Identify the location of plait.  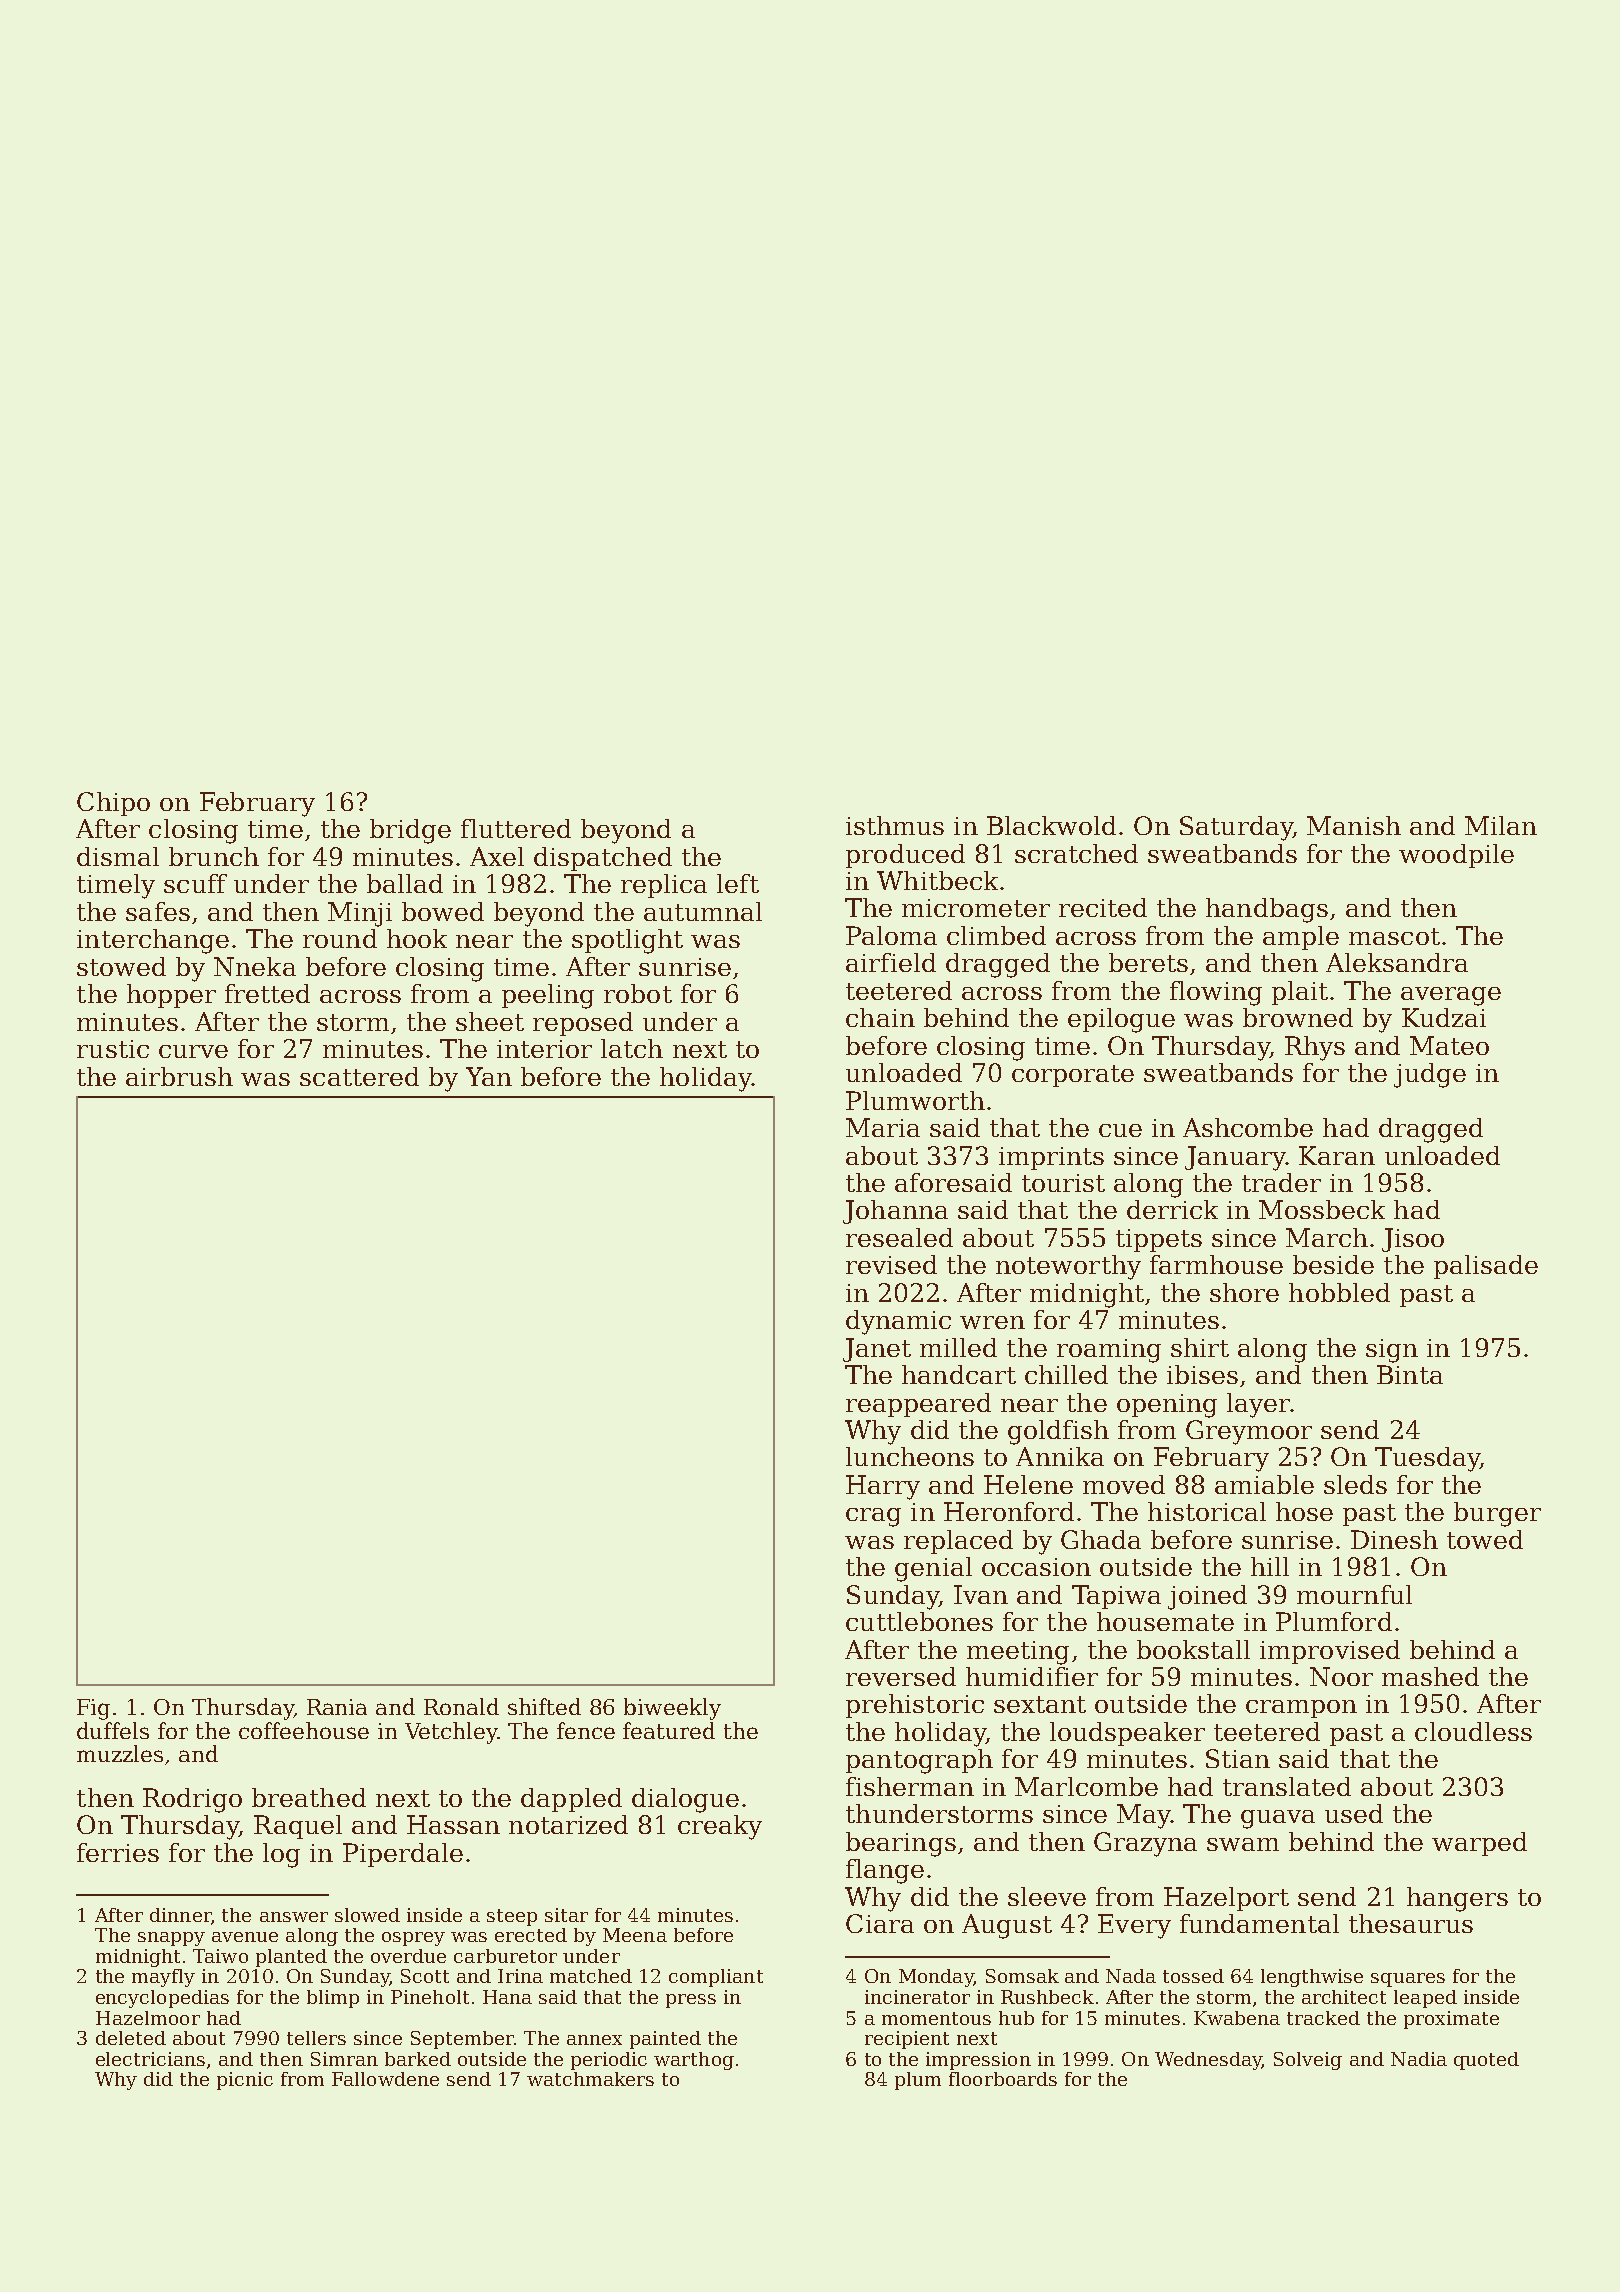
(1300, 993).
